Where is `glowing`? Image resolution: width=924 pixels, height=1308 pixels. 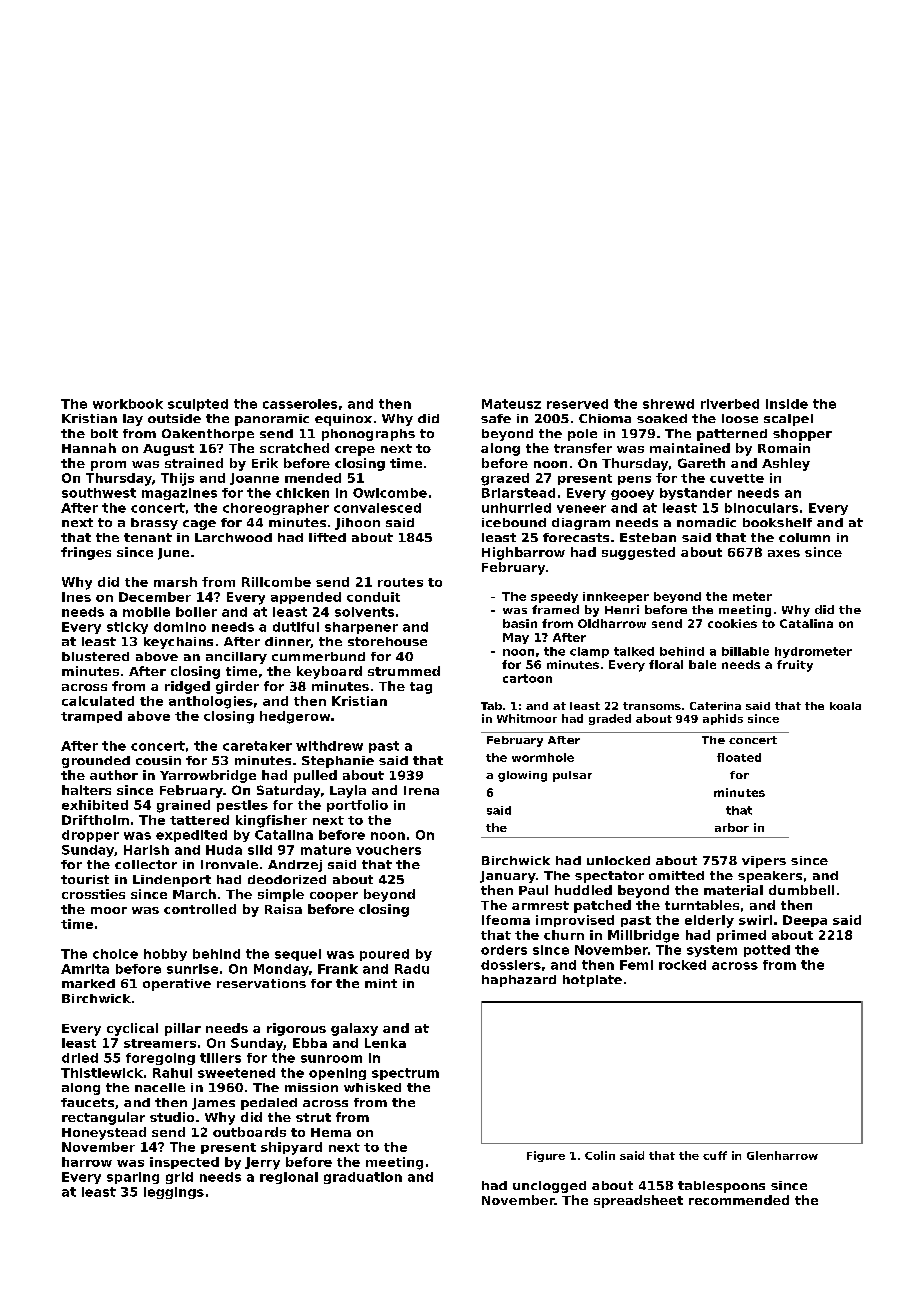 glowing is located at coordinates (522, 776).
